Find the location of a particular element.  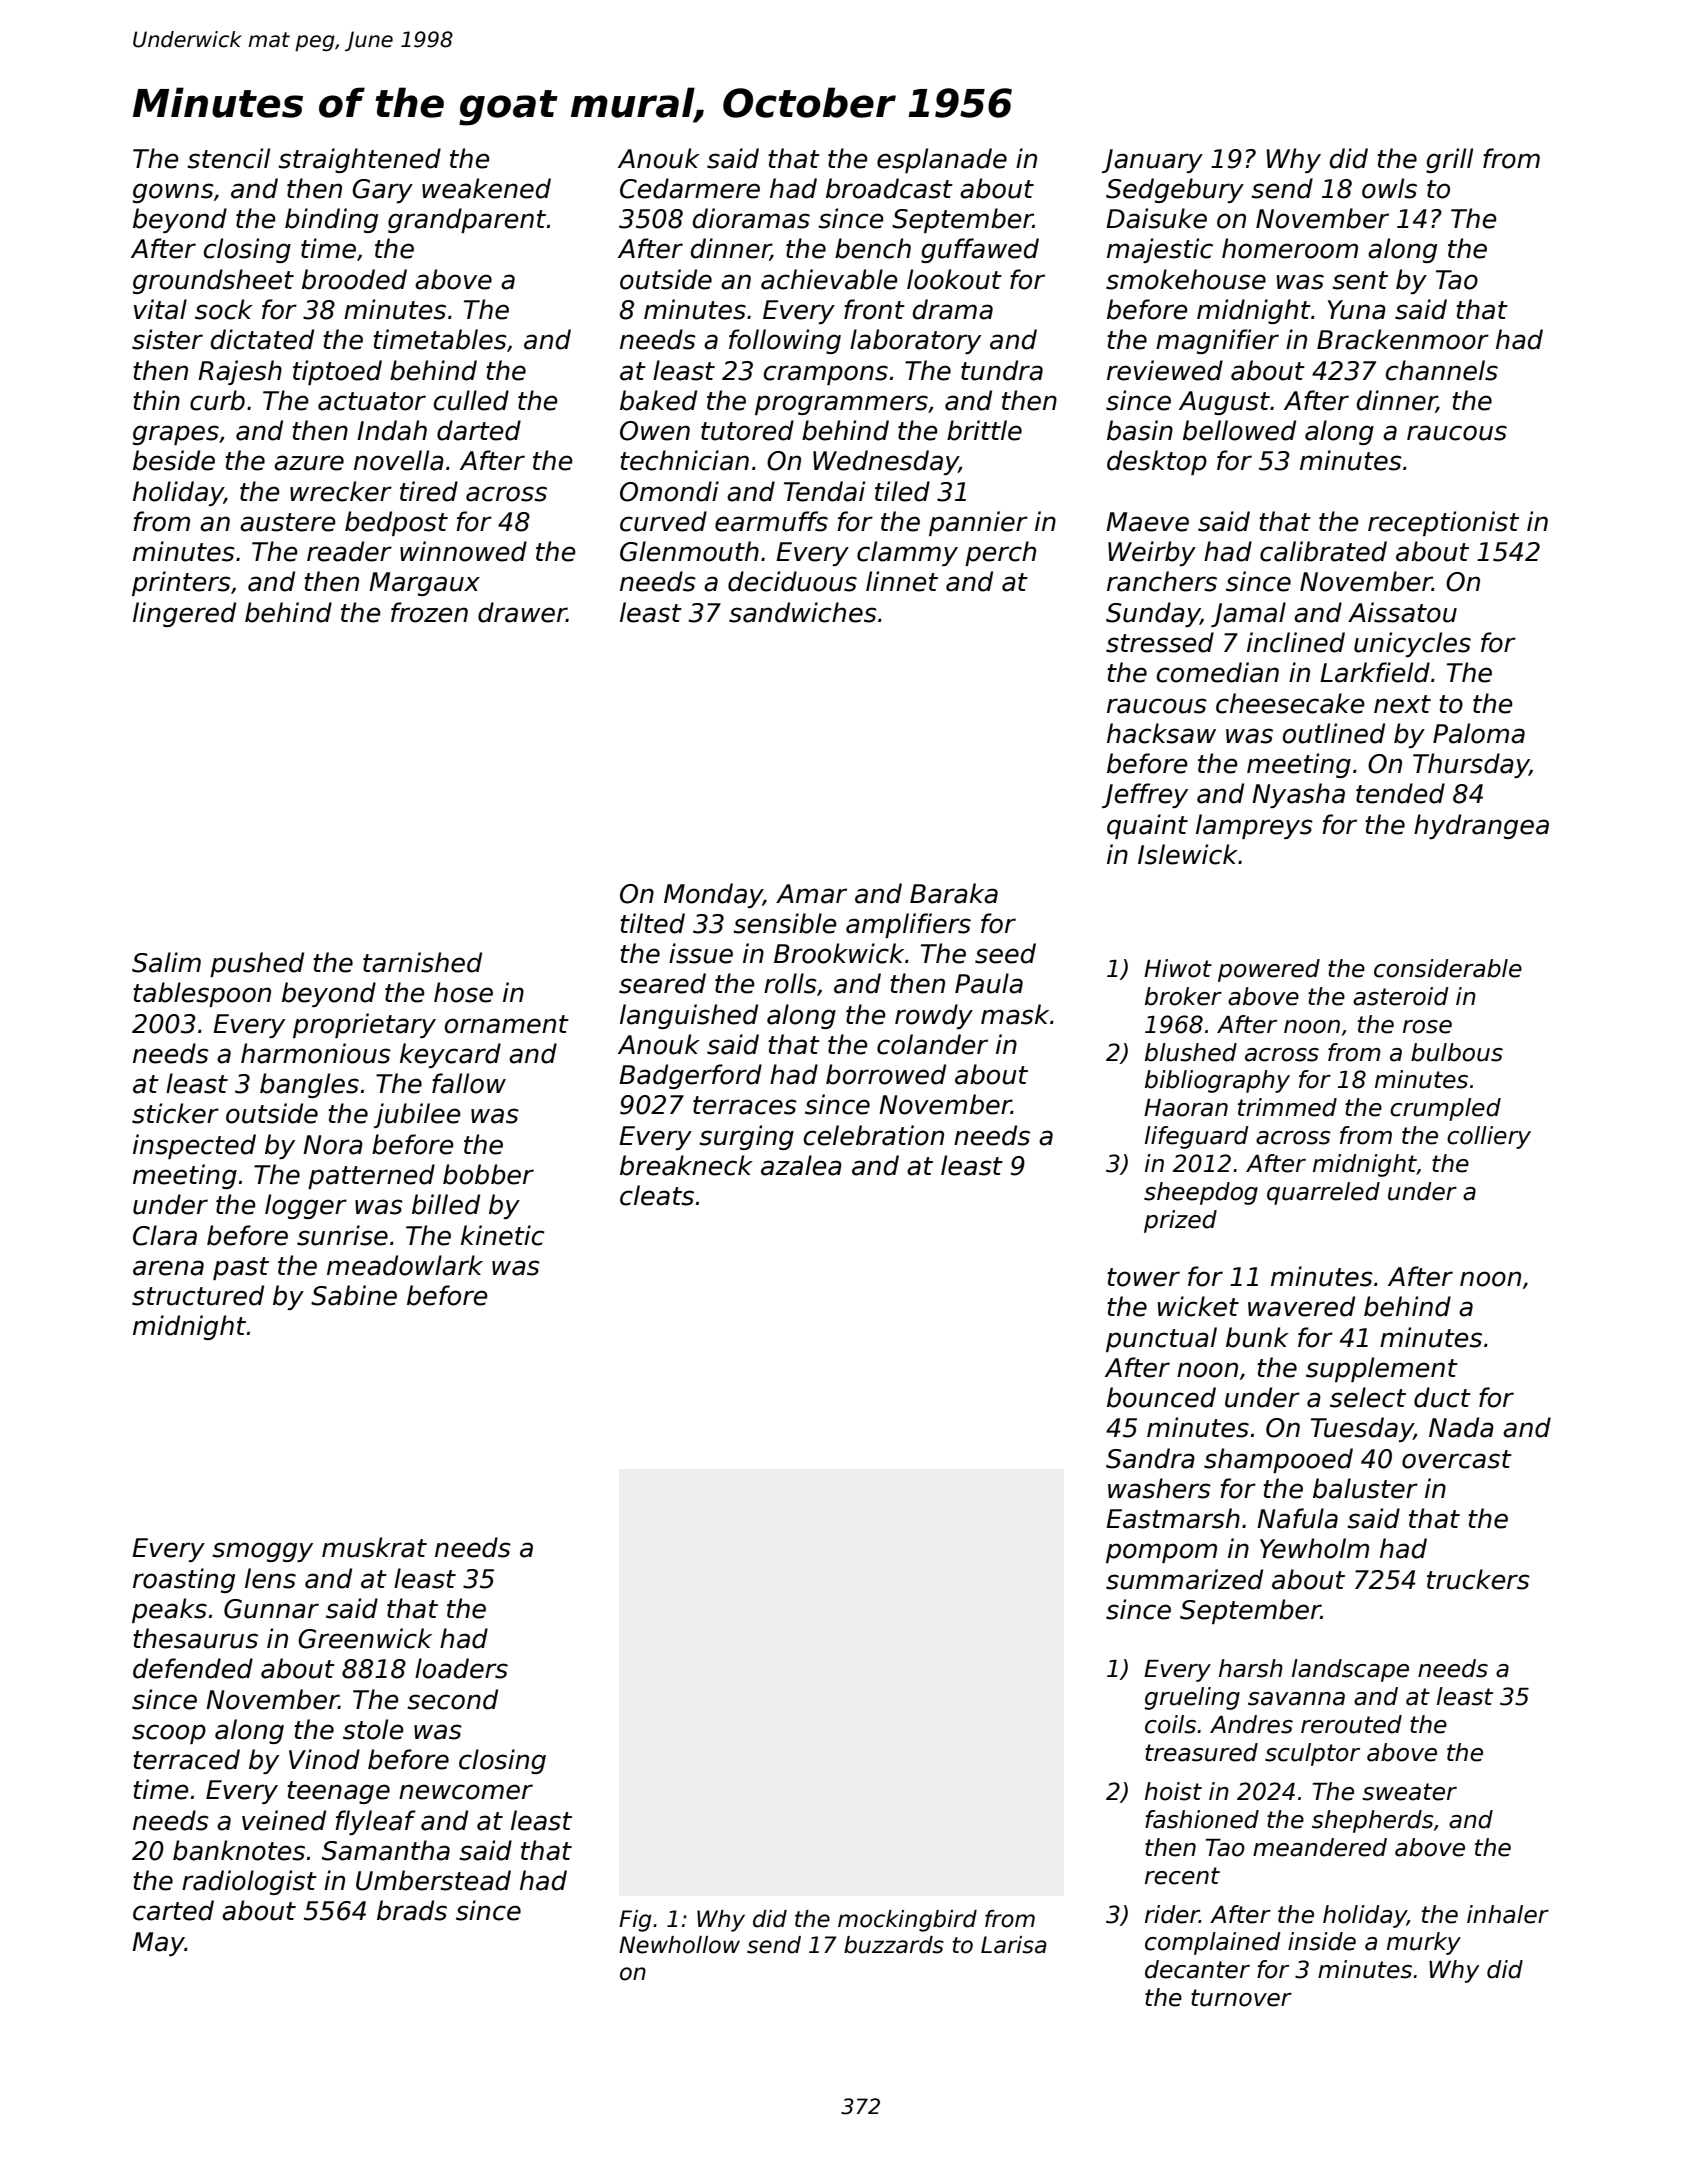

logger is located at coordinates (306, 1206).
